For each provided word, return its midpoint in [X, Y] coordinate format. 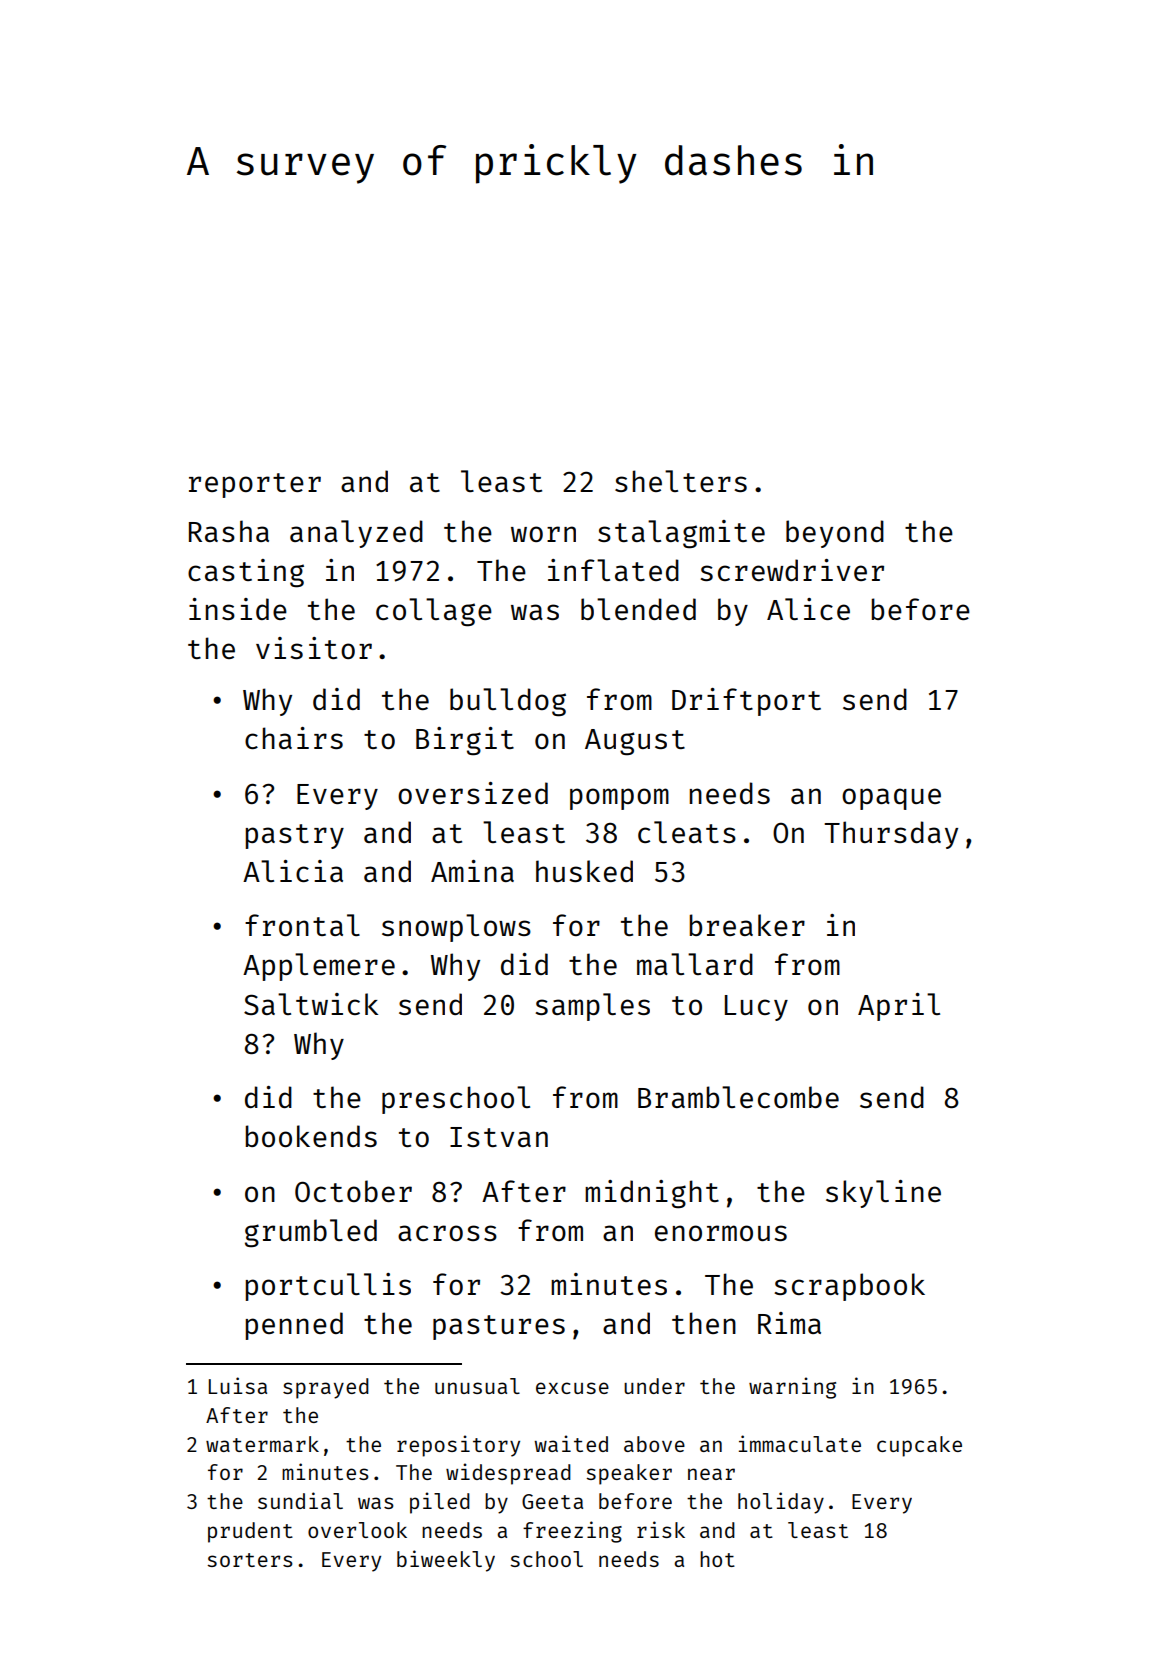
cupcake [919, 1446]
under [654, 1386]
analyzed [356, 534]
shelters [681, 481]
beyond [835, 534]
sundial [300, 1500]
